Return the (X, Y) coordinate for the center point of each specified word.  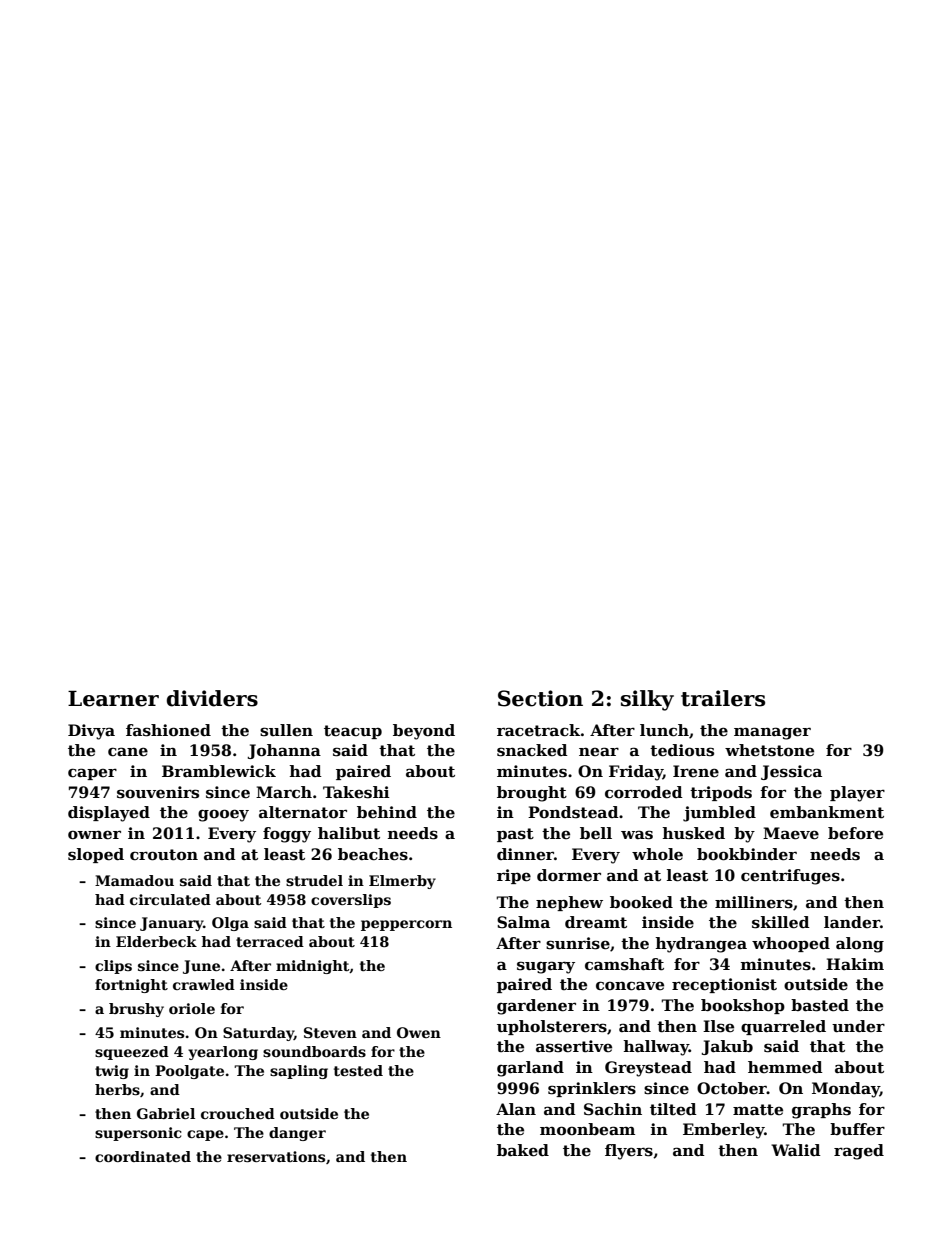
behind (387, 812)
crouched (238, 1113)
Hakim (855, 964)
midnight (313, 967)
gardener (536, 1007)
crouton (164, 855)
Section (540, 698)
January (172, 924)
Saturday (258, 1034)
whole (657, 854)
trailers (723, 698)
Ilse (718, 1026)
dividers (212, 698)
